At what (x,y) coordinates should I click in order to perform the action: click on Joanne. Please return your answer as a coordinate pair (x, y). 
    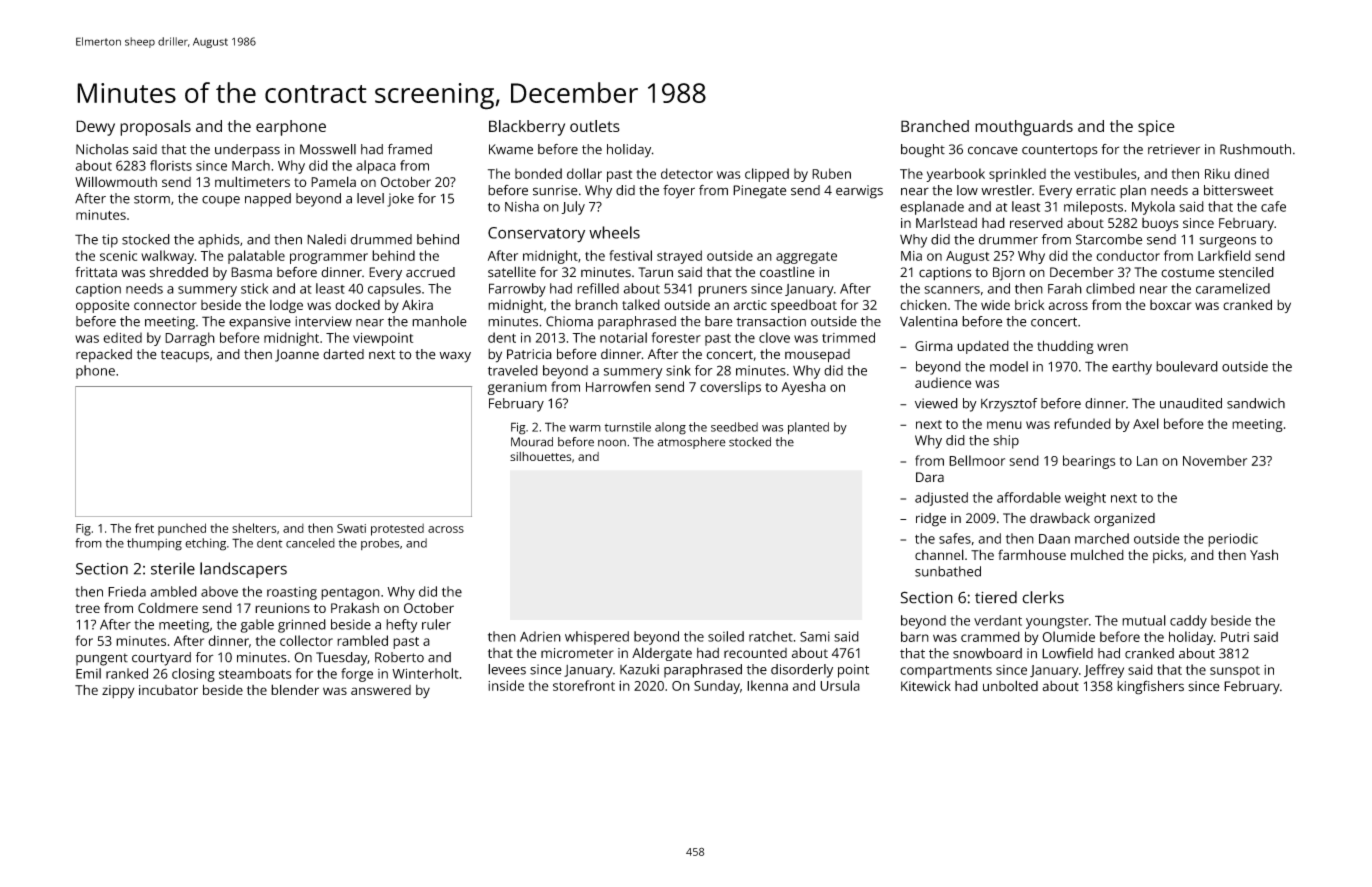
    Looking at the image, I should click on (297, 355).
